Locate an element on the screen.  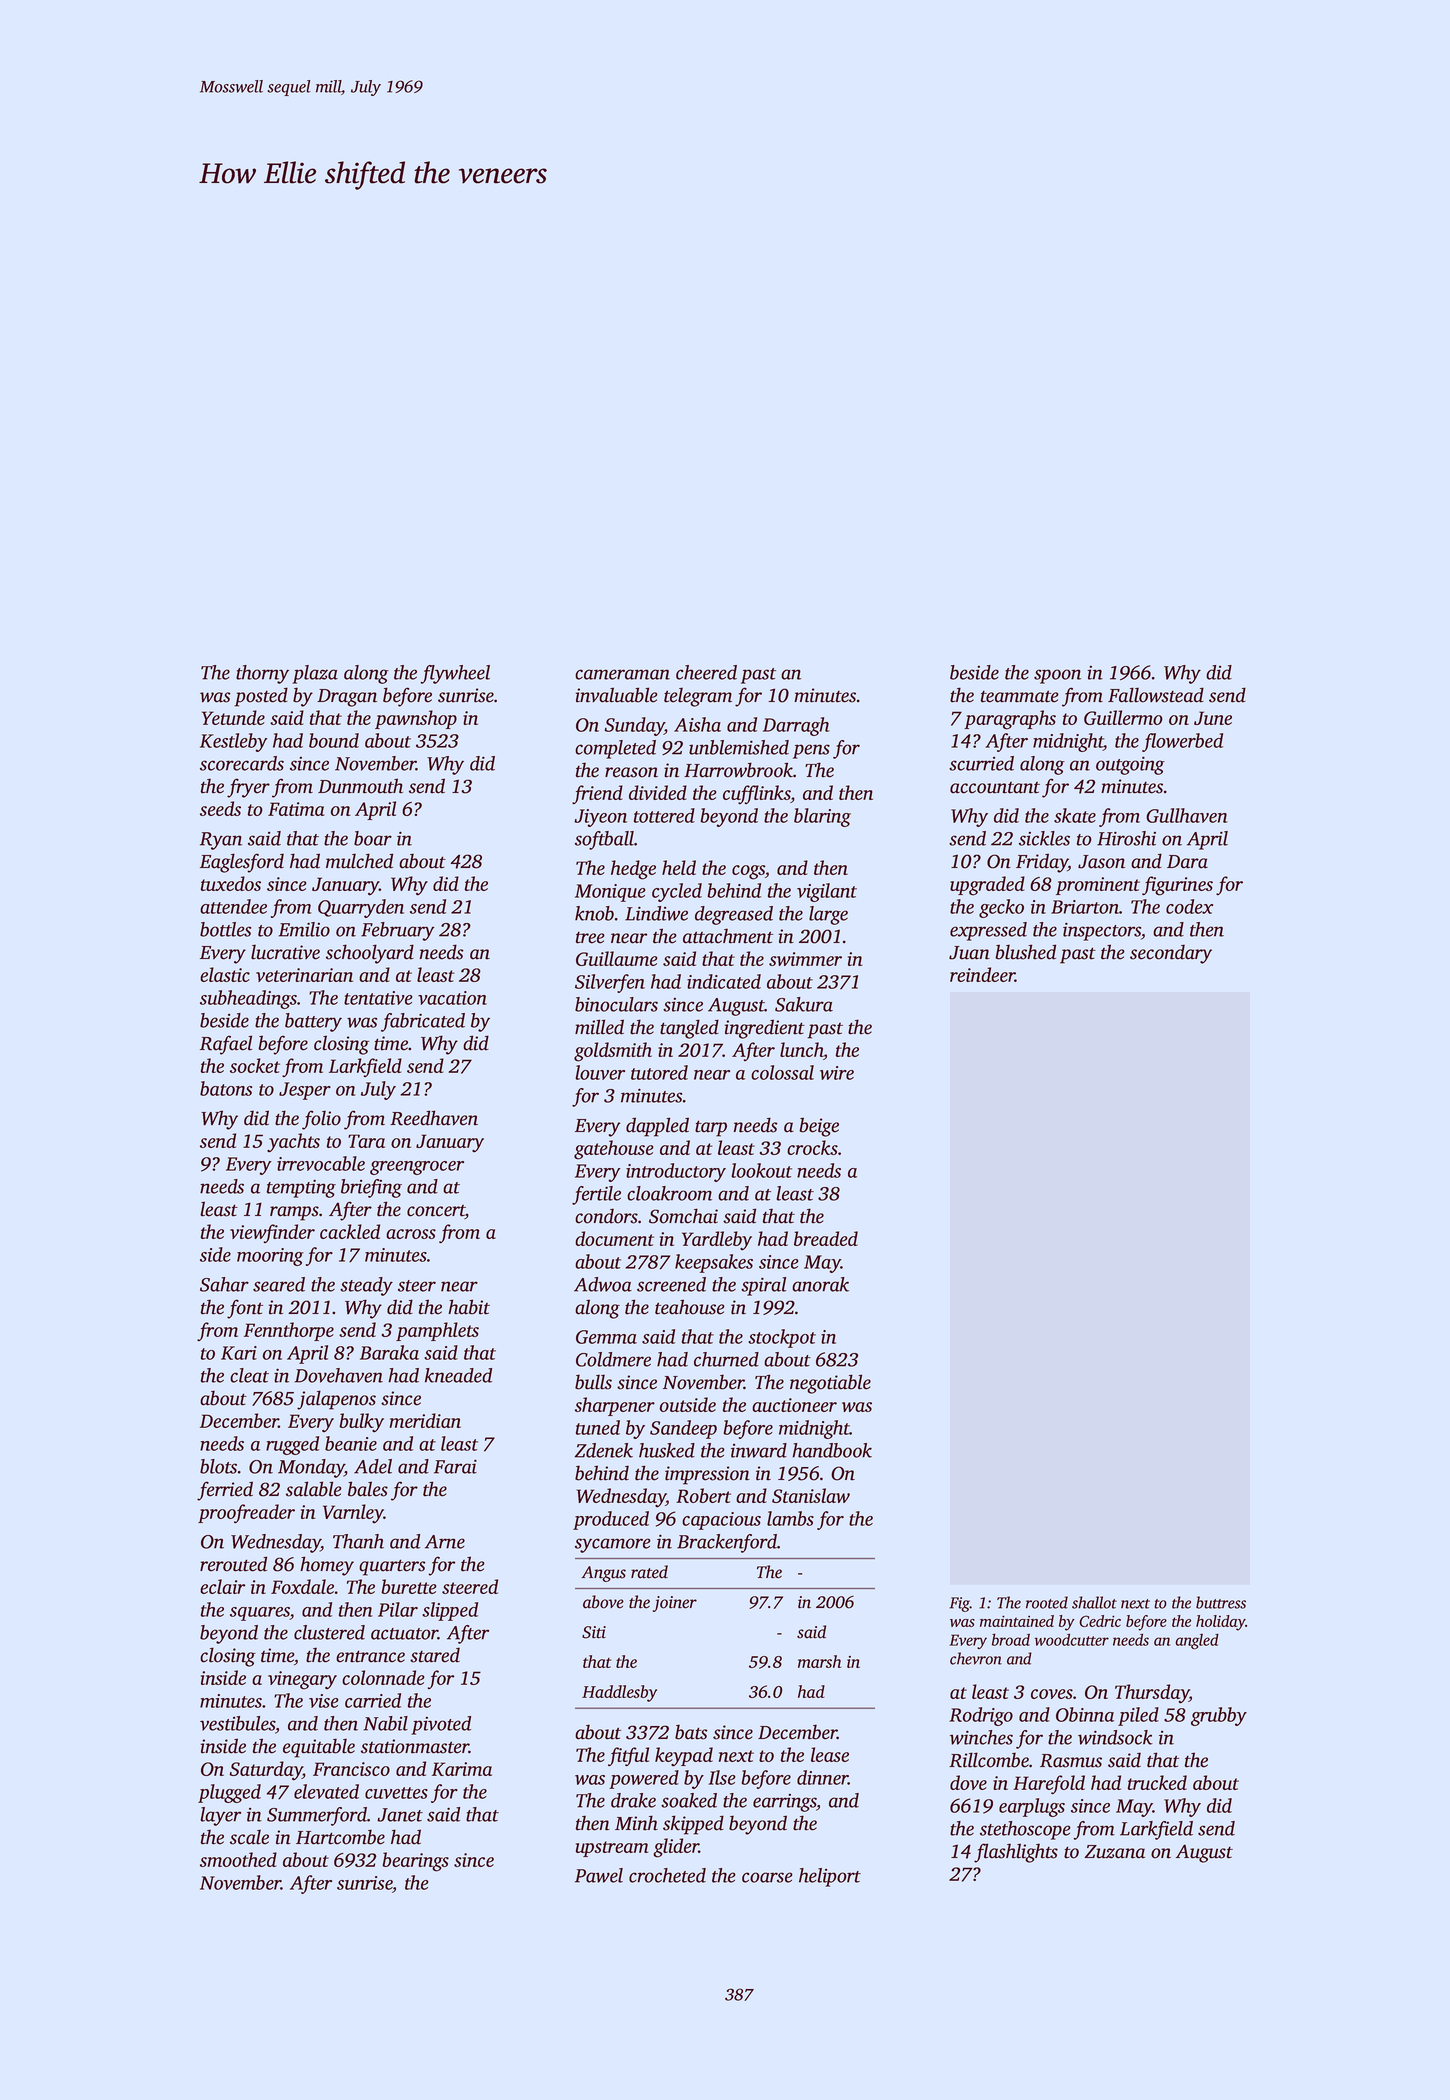
keypad is located at coordinates (684, 1757).
